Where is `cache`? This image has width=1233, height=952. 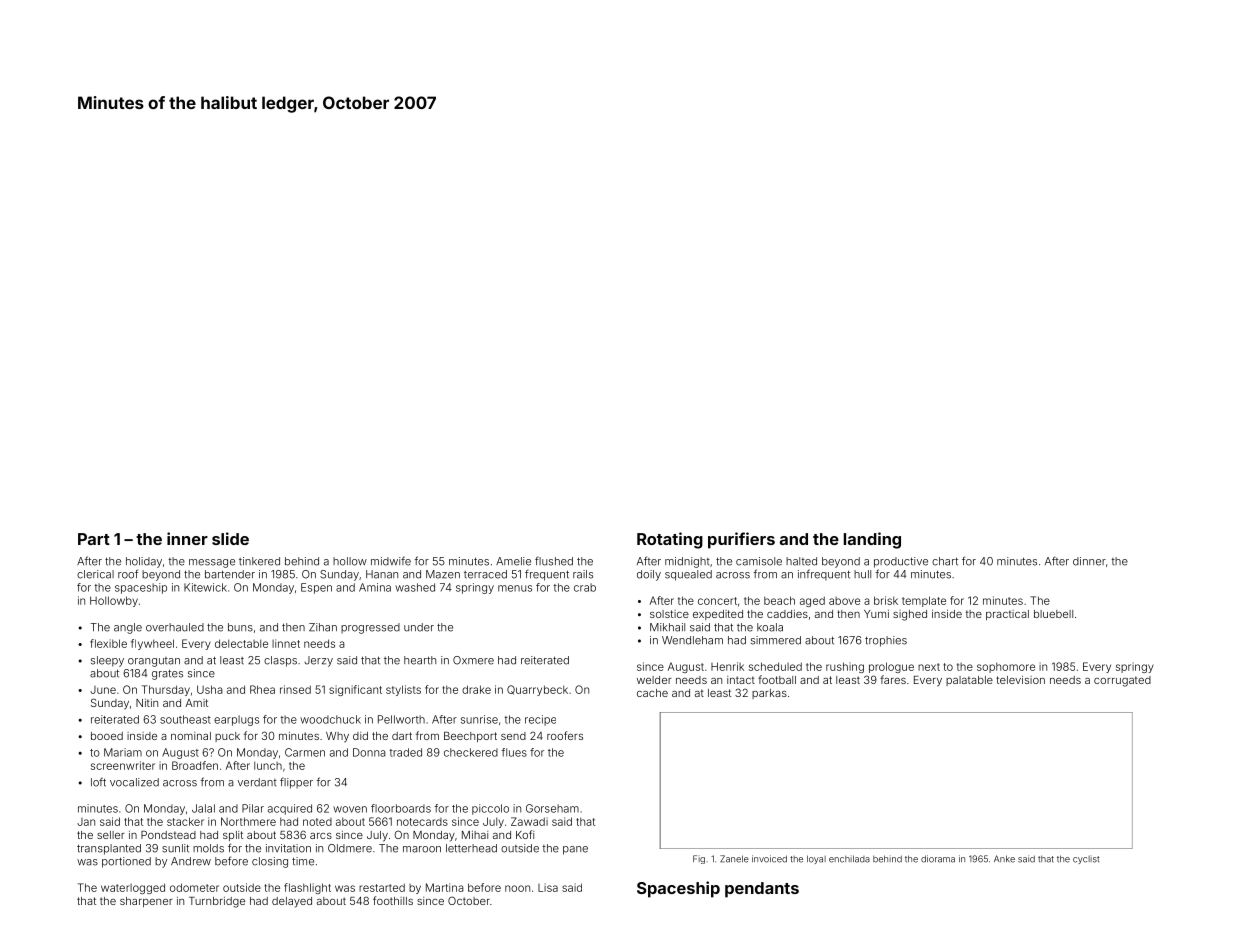
cache is located at coordinates (652, 693).
